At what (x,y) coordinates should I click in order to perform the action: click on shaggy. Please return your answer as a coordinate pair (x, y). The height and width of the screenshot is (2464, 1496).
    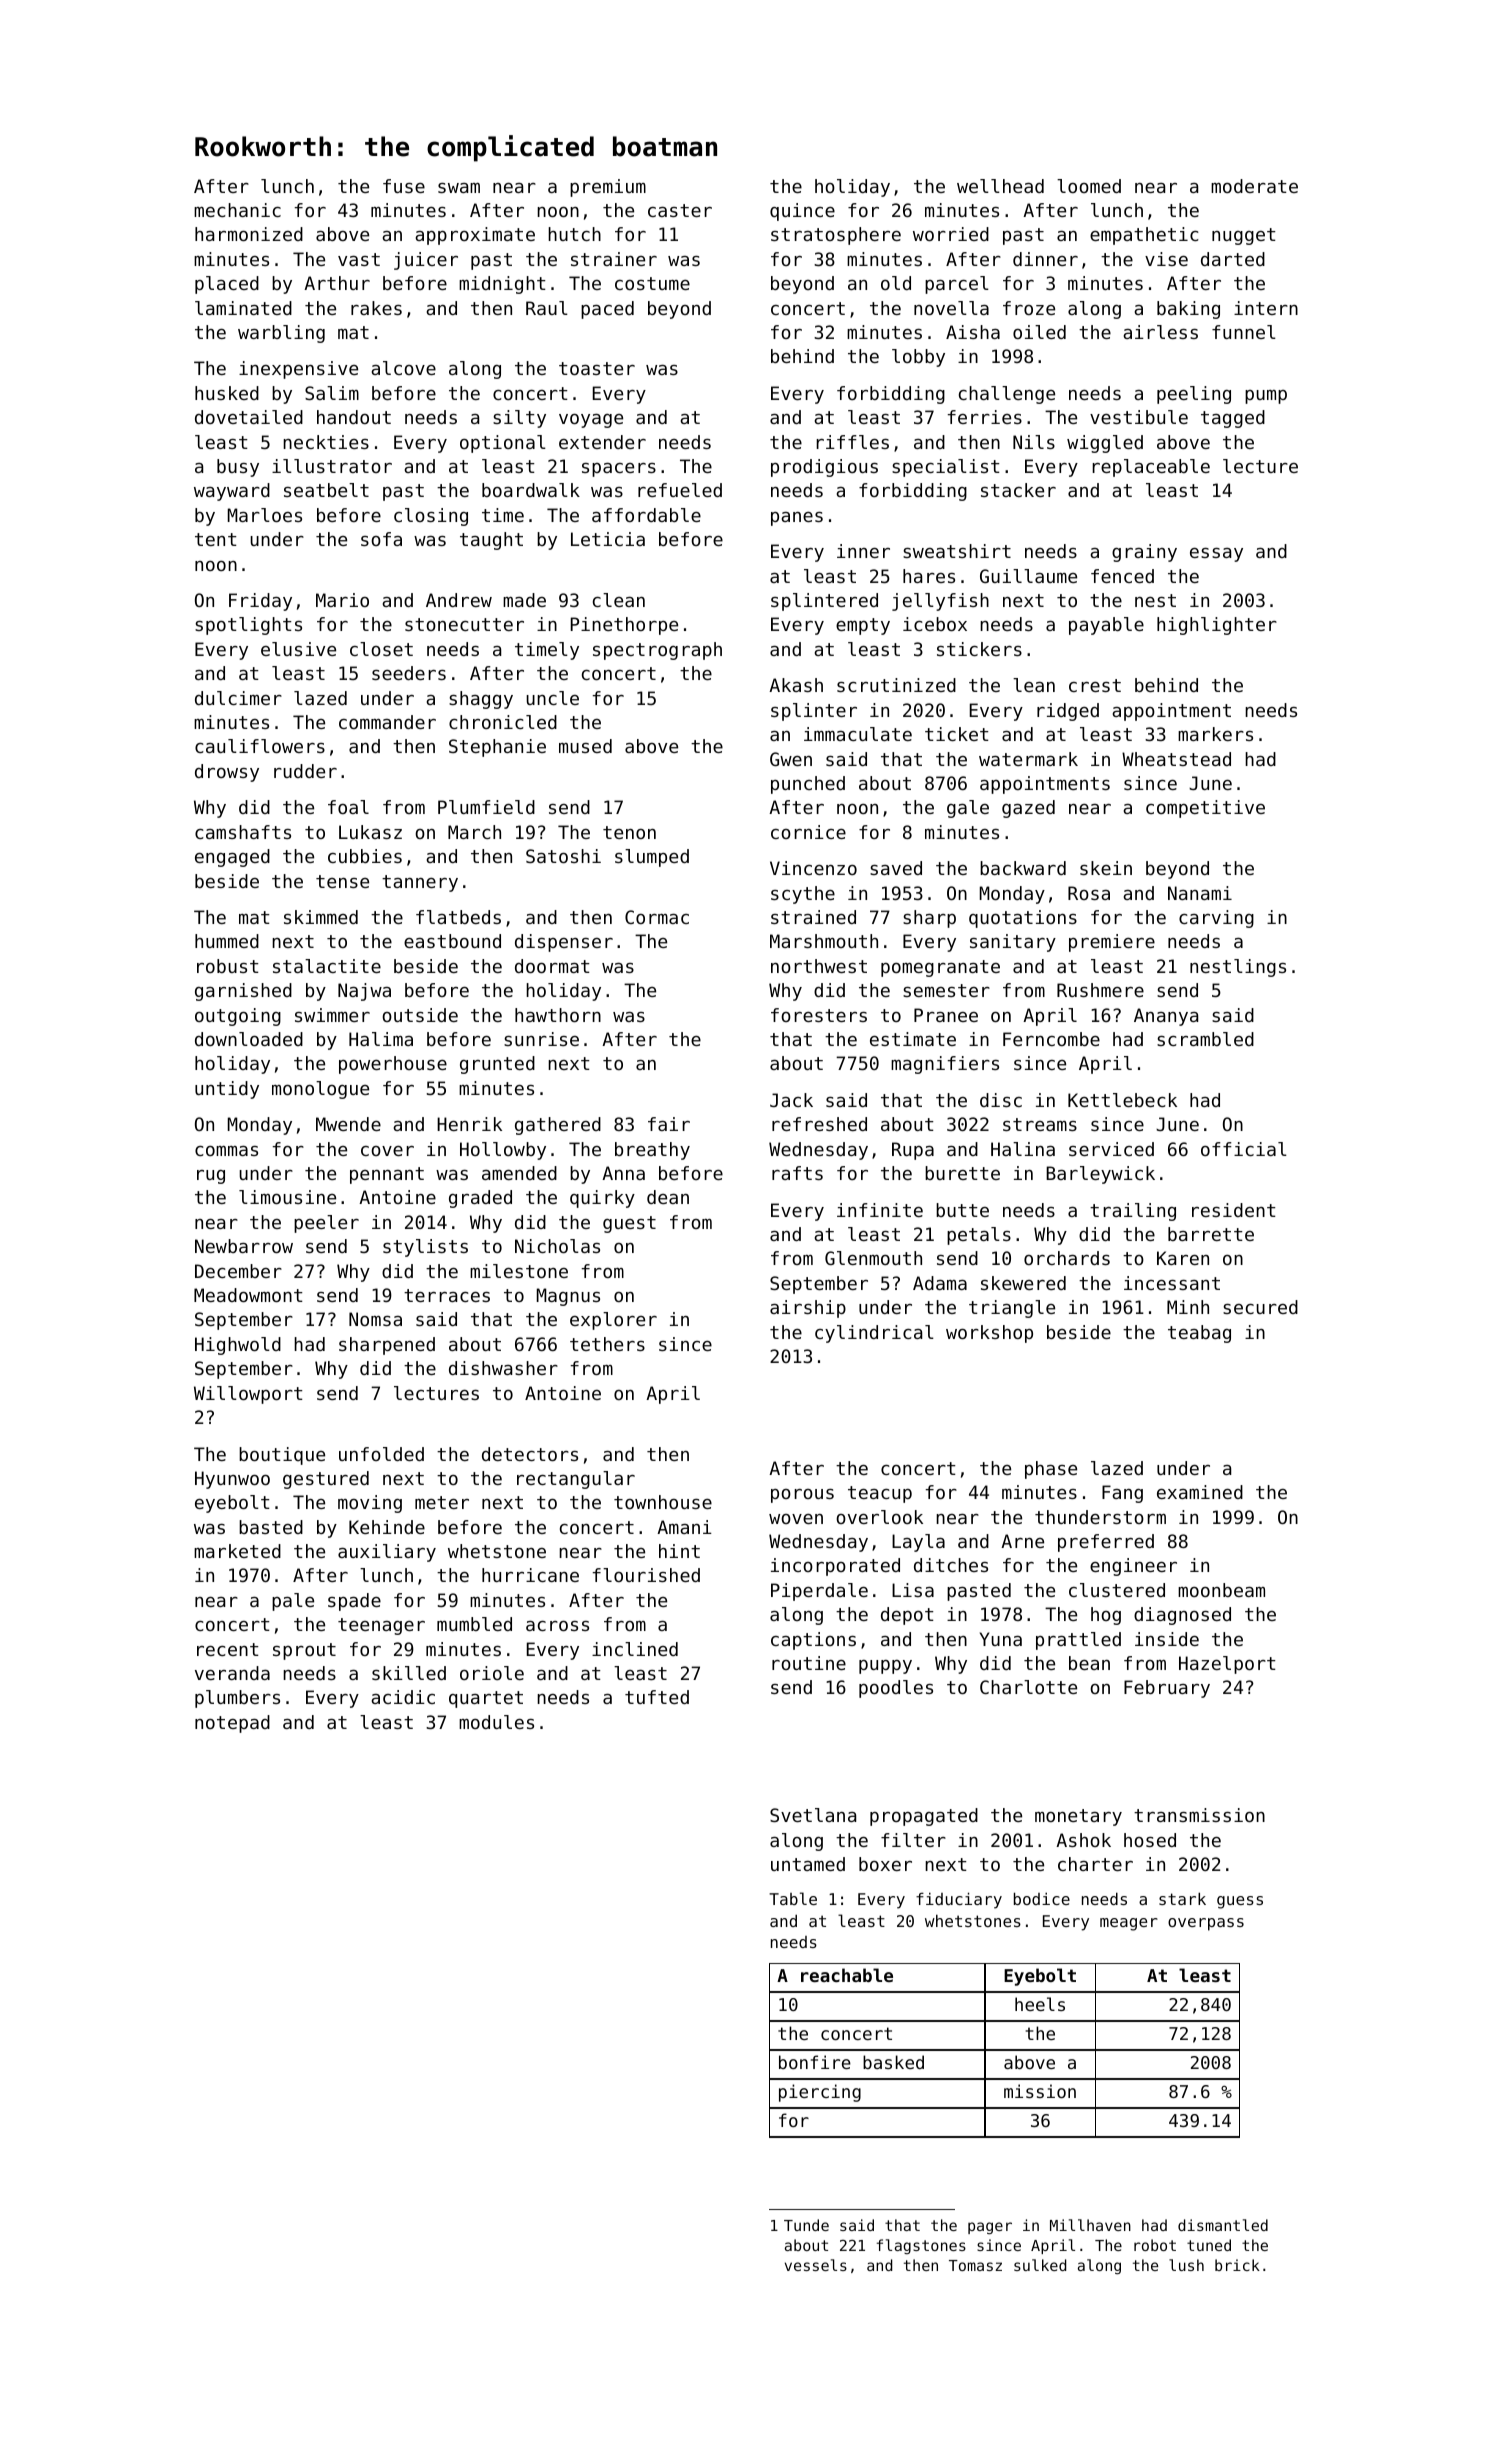
    Looking at the image, I should click on (481, 700).
